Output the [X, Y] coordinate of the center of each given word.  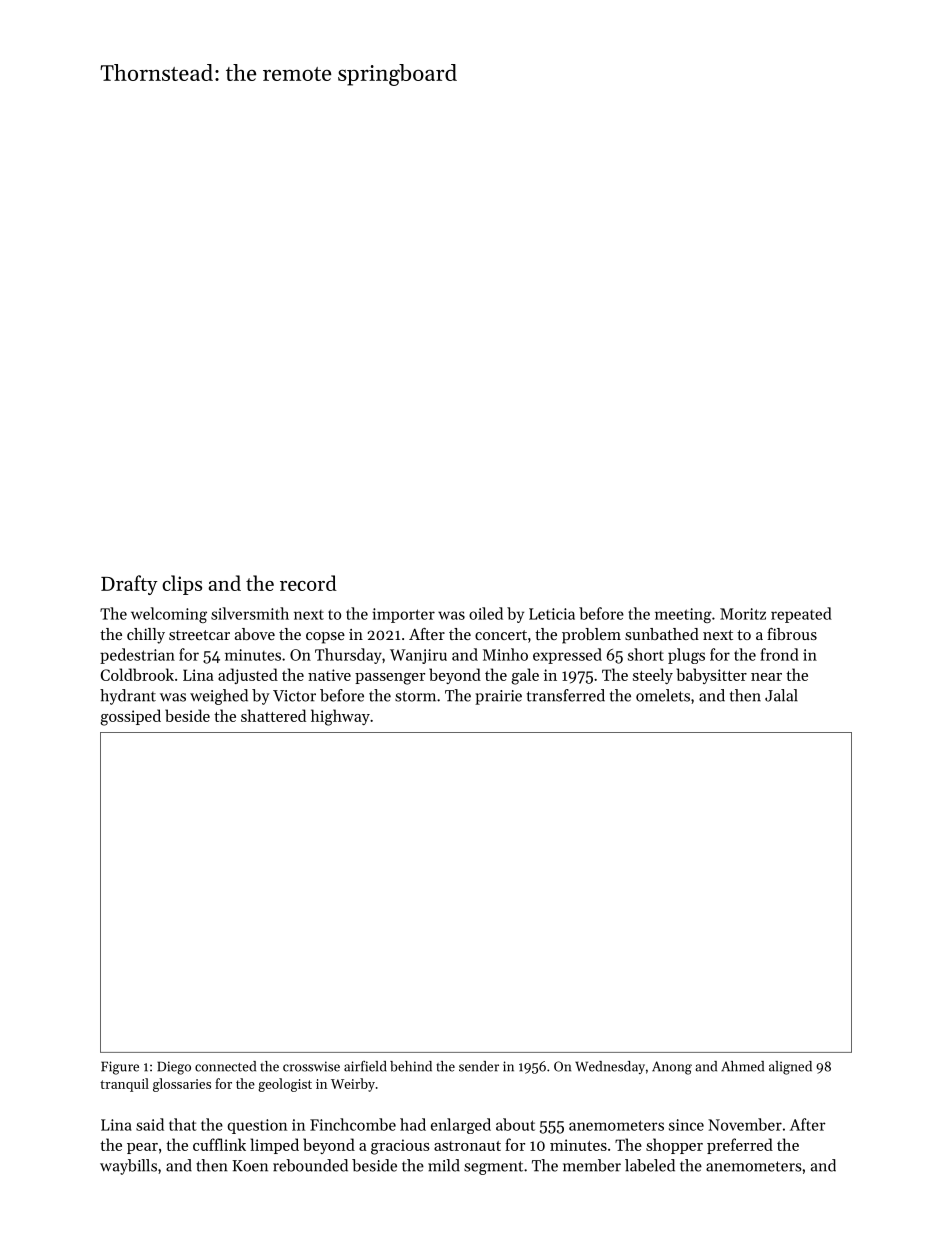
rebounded [310, 1165]
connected [225, 1066]
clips [182, 585]
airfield [365, 1066]
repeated [801, 615]
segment [493, 1168]
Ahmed [742, 1066]
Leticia [552, 614]
